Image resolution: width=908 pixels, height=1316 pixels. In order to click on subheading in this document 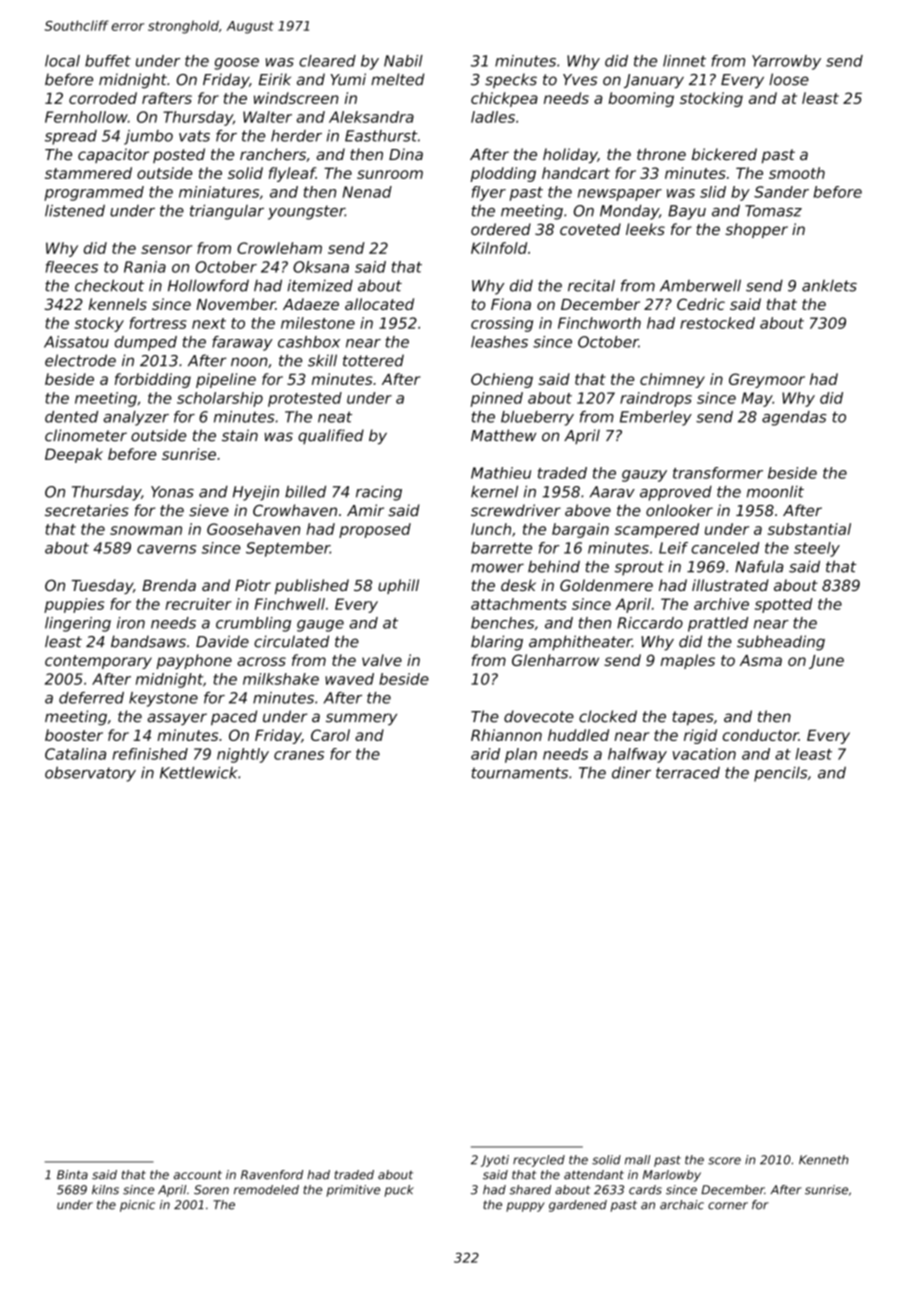, I will do `click(781, 643)`.
